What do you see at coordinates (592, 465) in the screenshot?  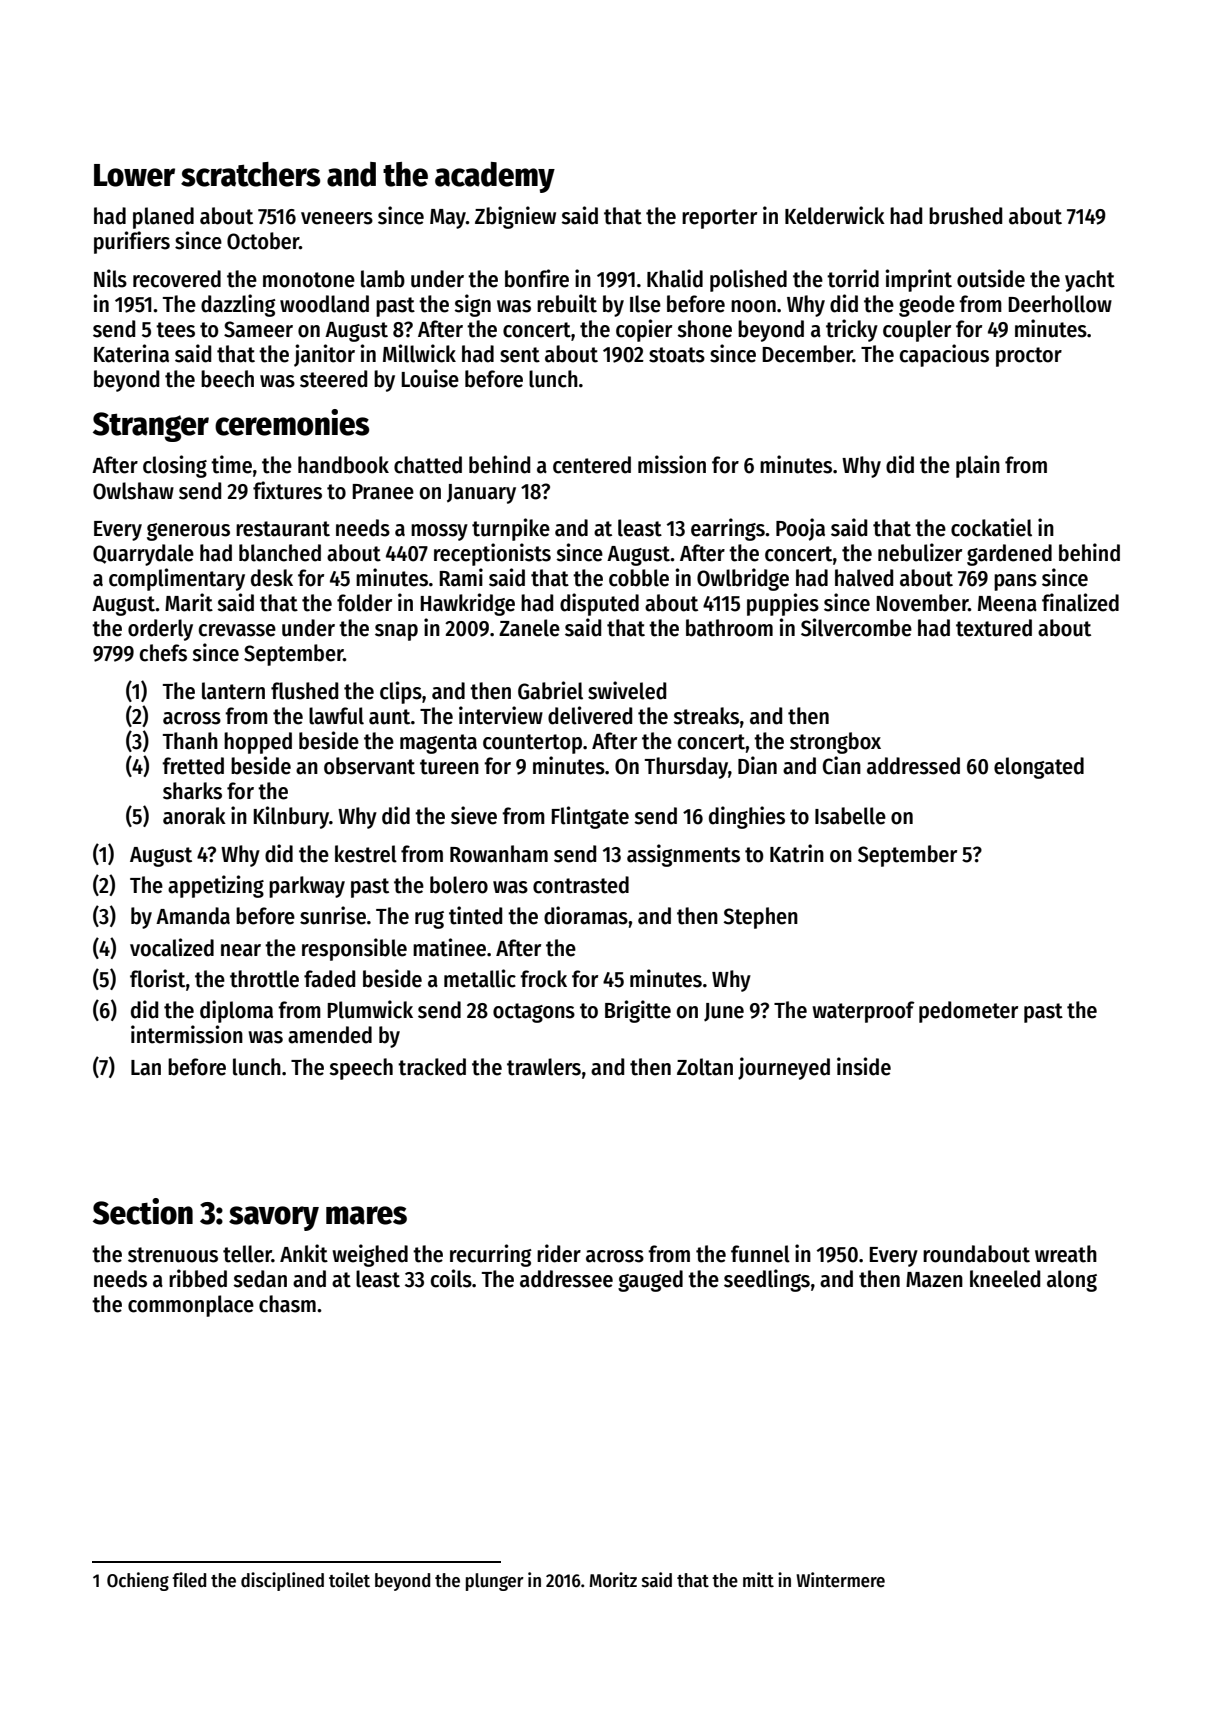 I see `centered` at bounding box center [592, 465].
